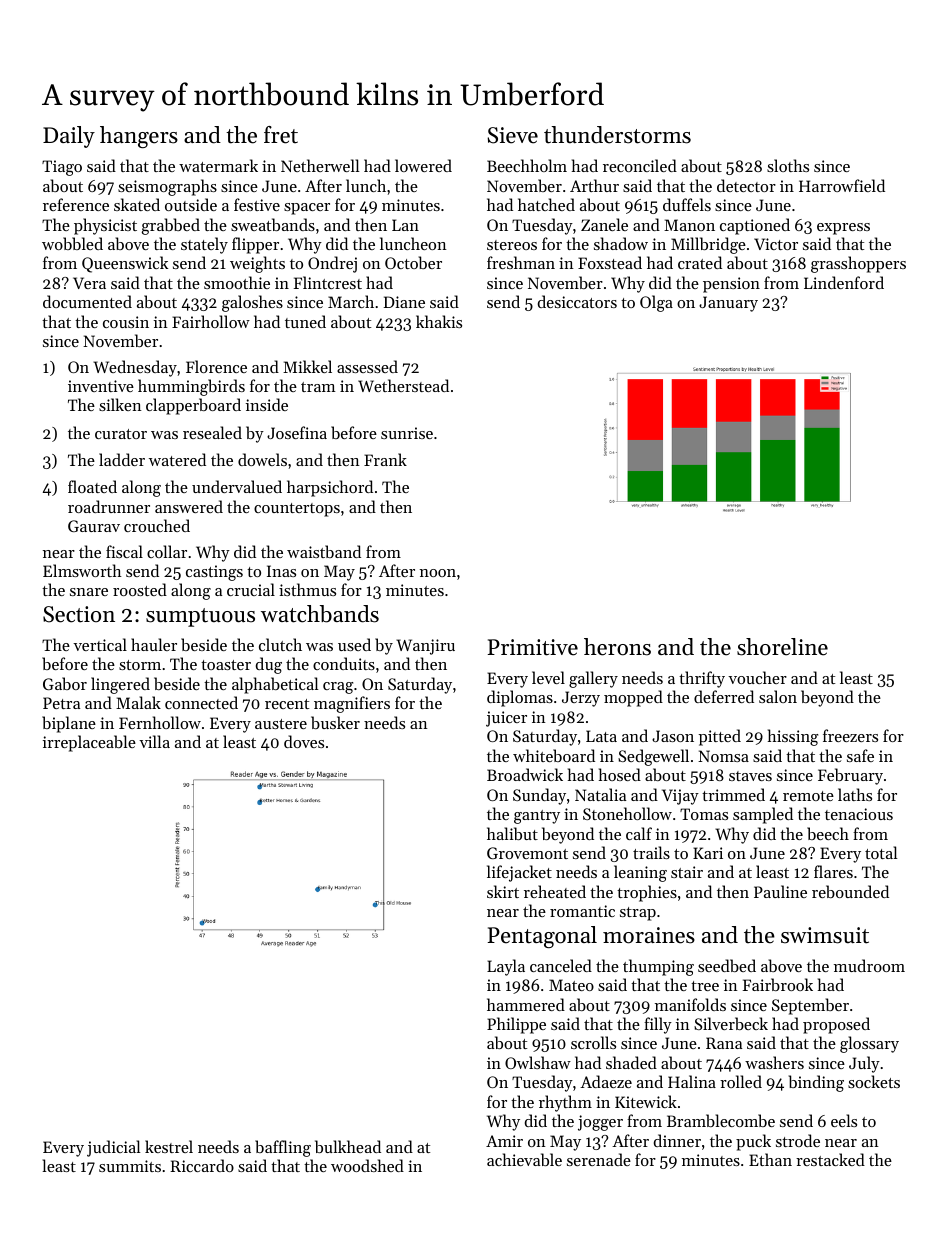 The height and width of the page is (1233, 952). Describe the element at coordinates (860, 755) in the page. I see `safe` at that location.
